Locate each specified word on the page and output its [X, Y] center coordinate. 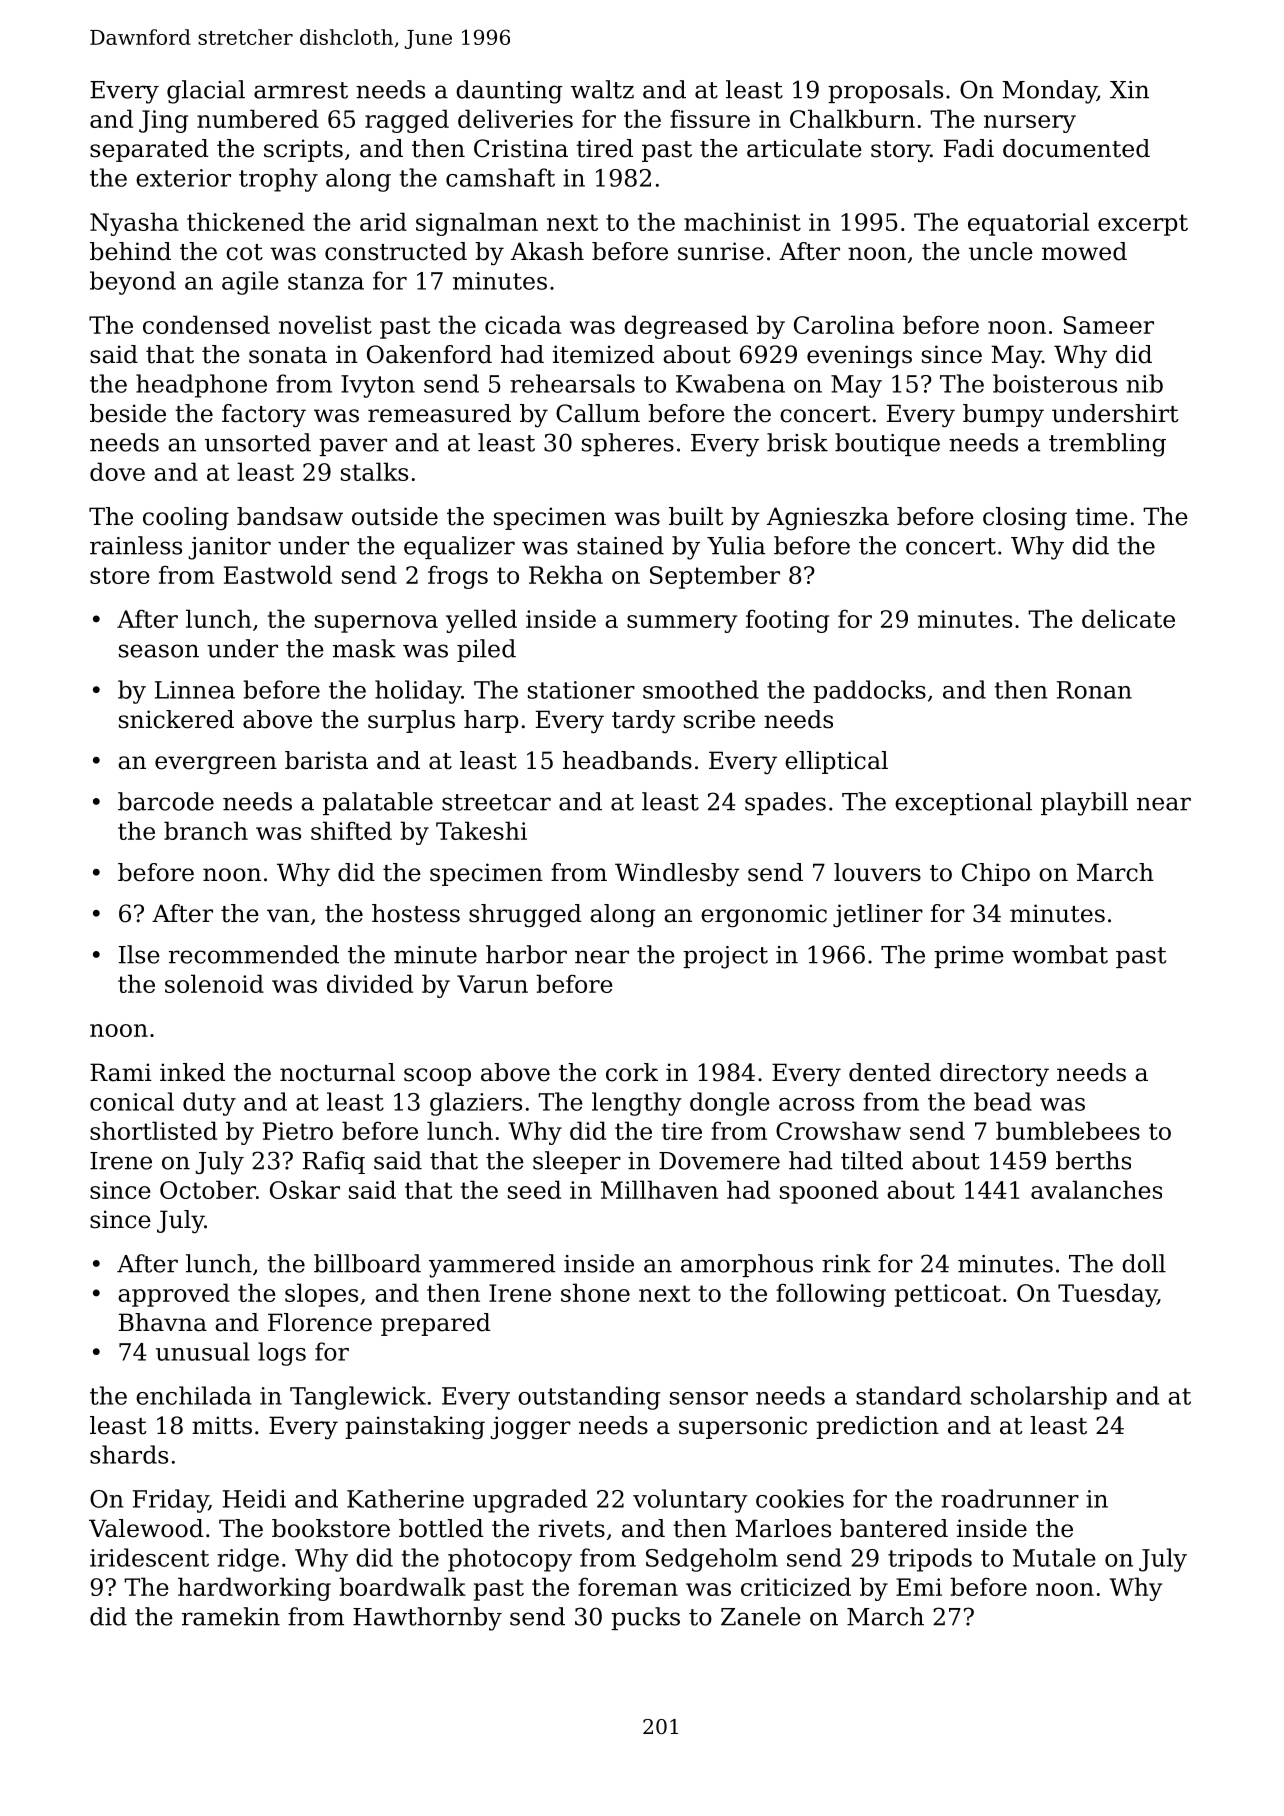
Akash [547, 251]
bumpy [1003, 415]
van [288, 916]
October [208, 1189]
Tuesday [1107, 1295]
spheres [628, 444]
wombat [1060, 954]
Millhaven [659, 1189]
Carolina [844, 324]
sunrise [721, 251]
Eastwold [278, 574]
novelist [325, 324]
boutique [887, 444]
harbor [526, 954]
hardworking [254, 1589]
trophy [278, 180]
